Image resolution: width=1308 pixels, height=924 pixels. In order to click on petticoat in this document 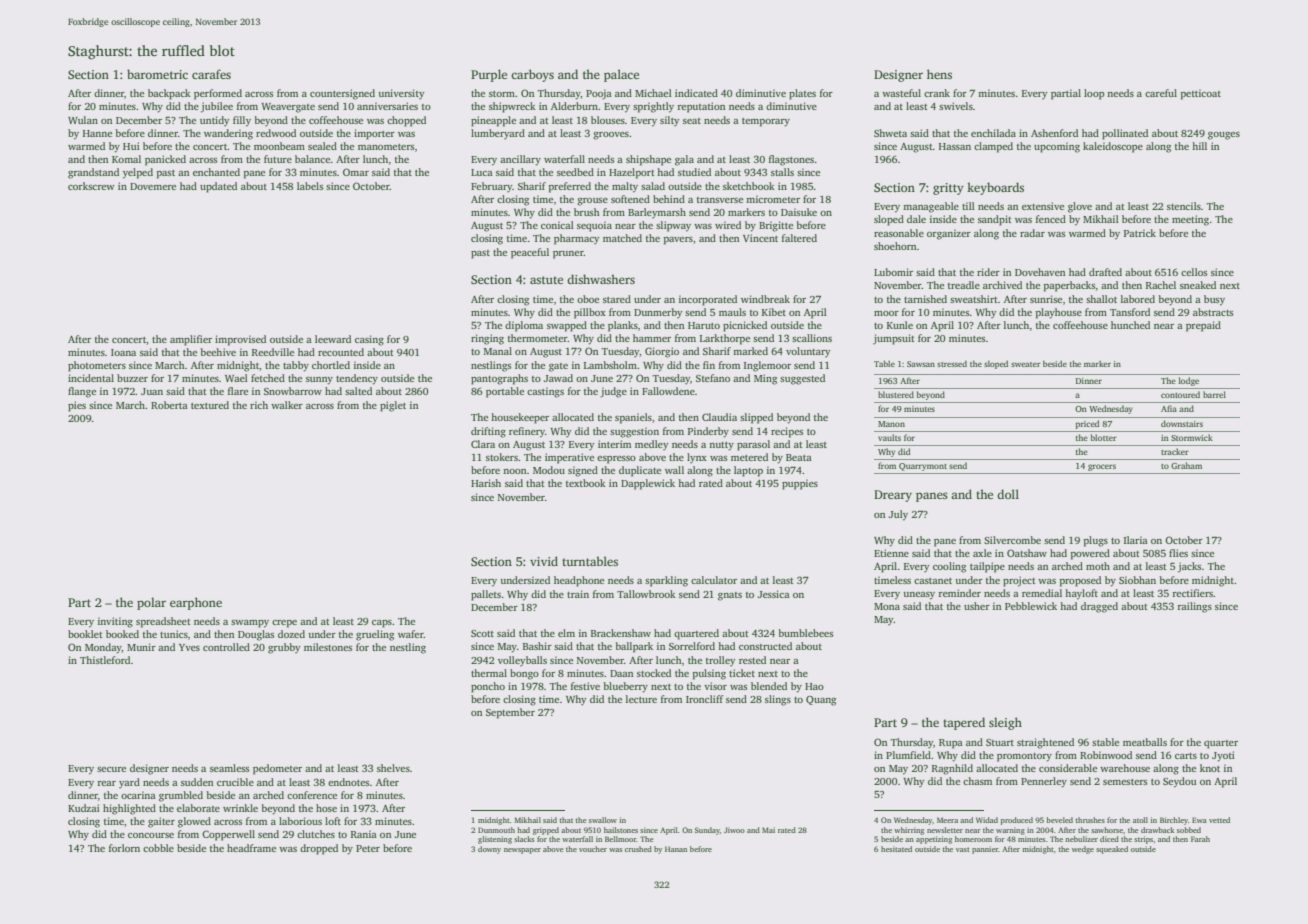, I will do `click(1201, 94)`.
